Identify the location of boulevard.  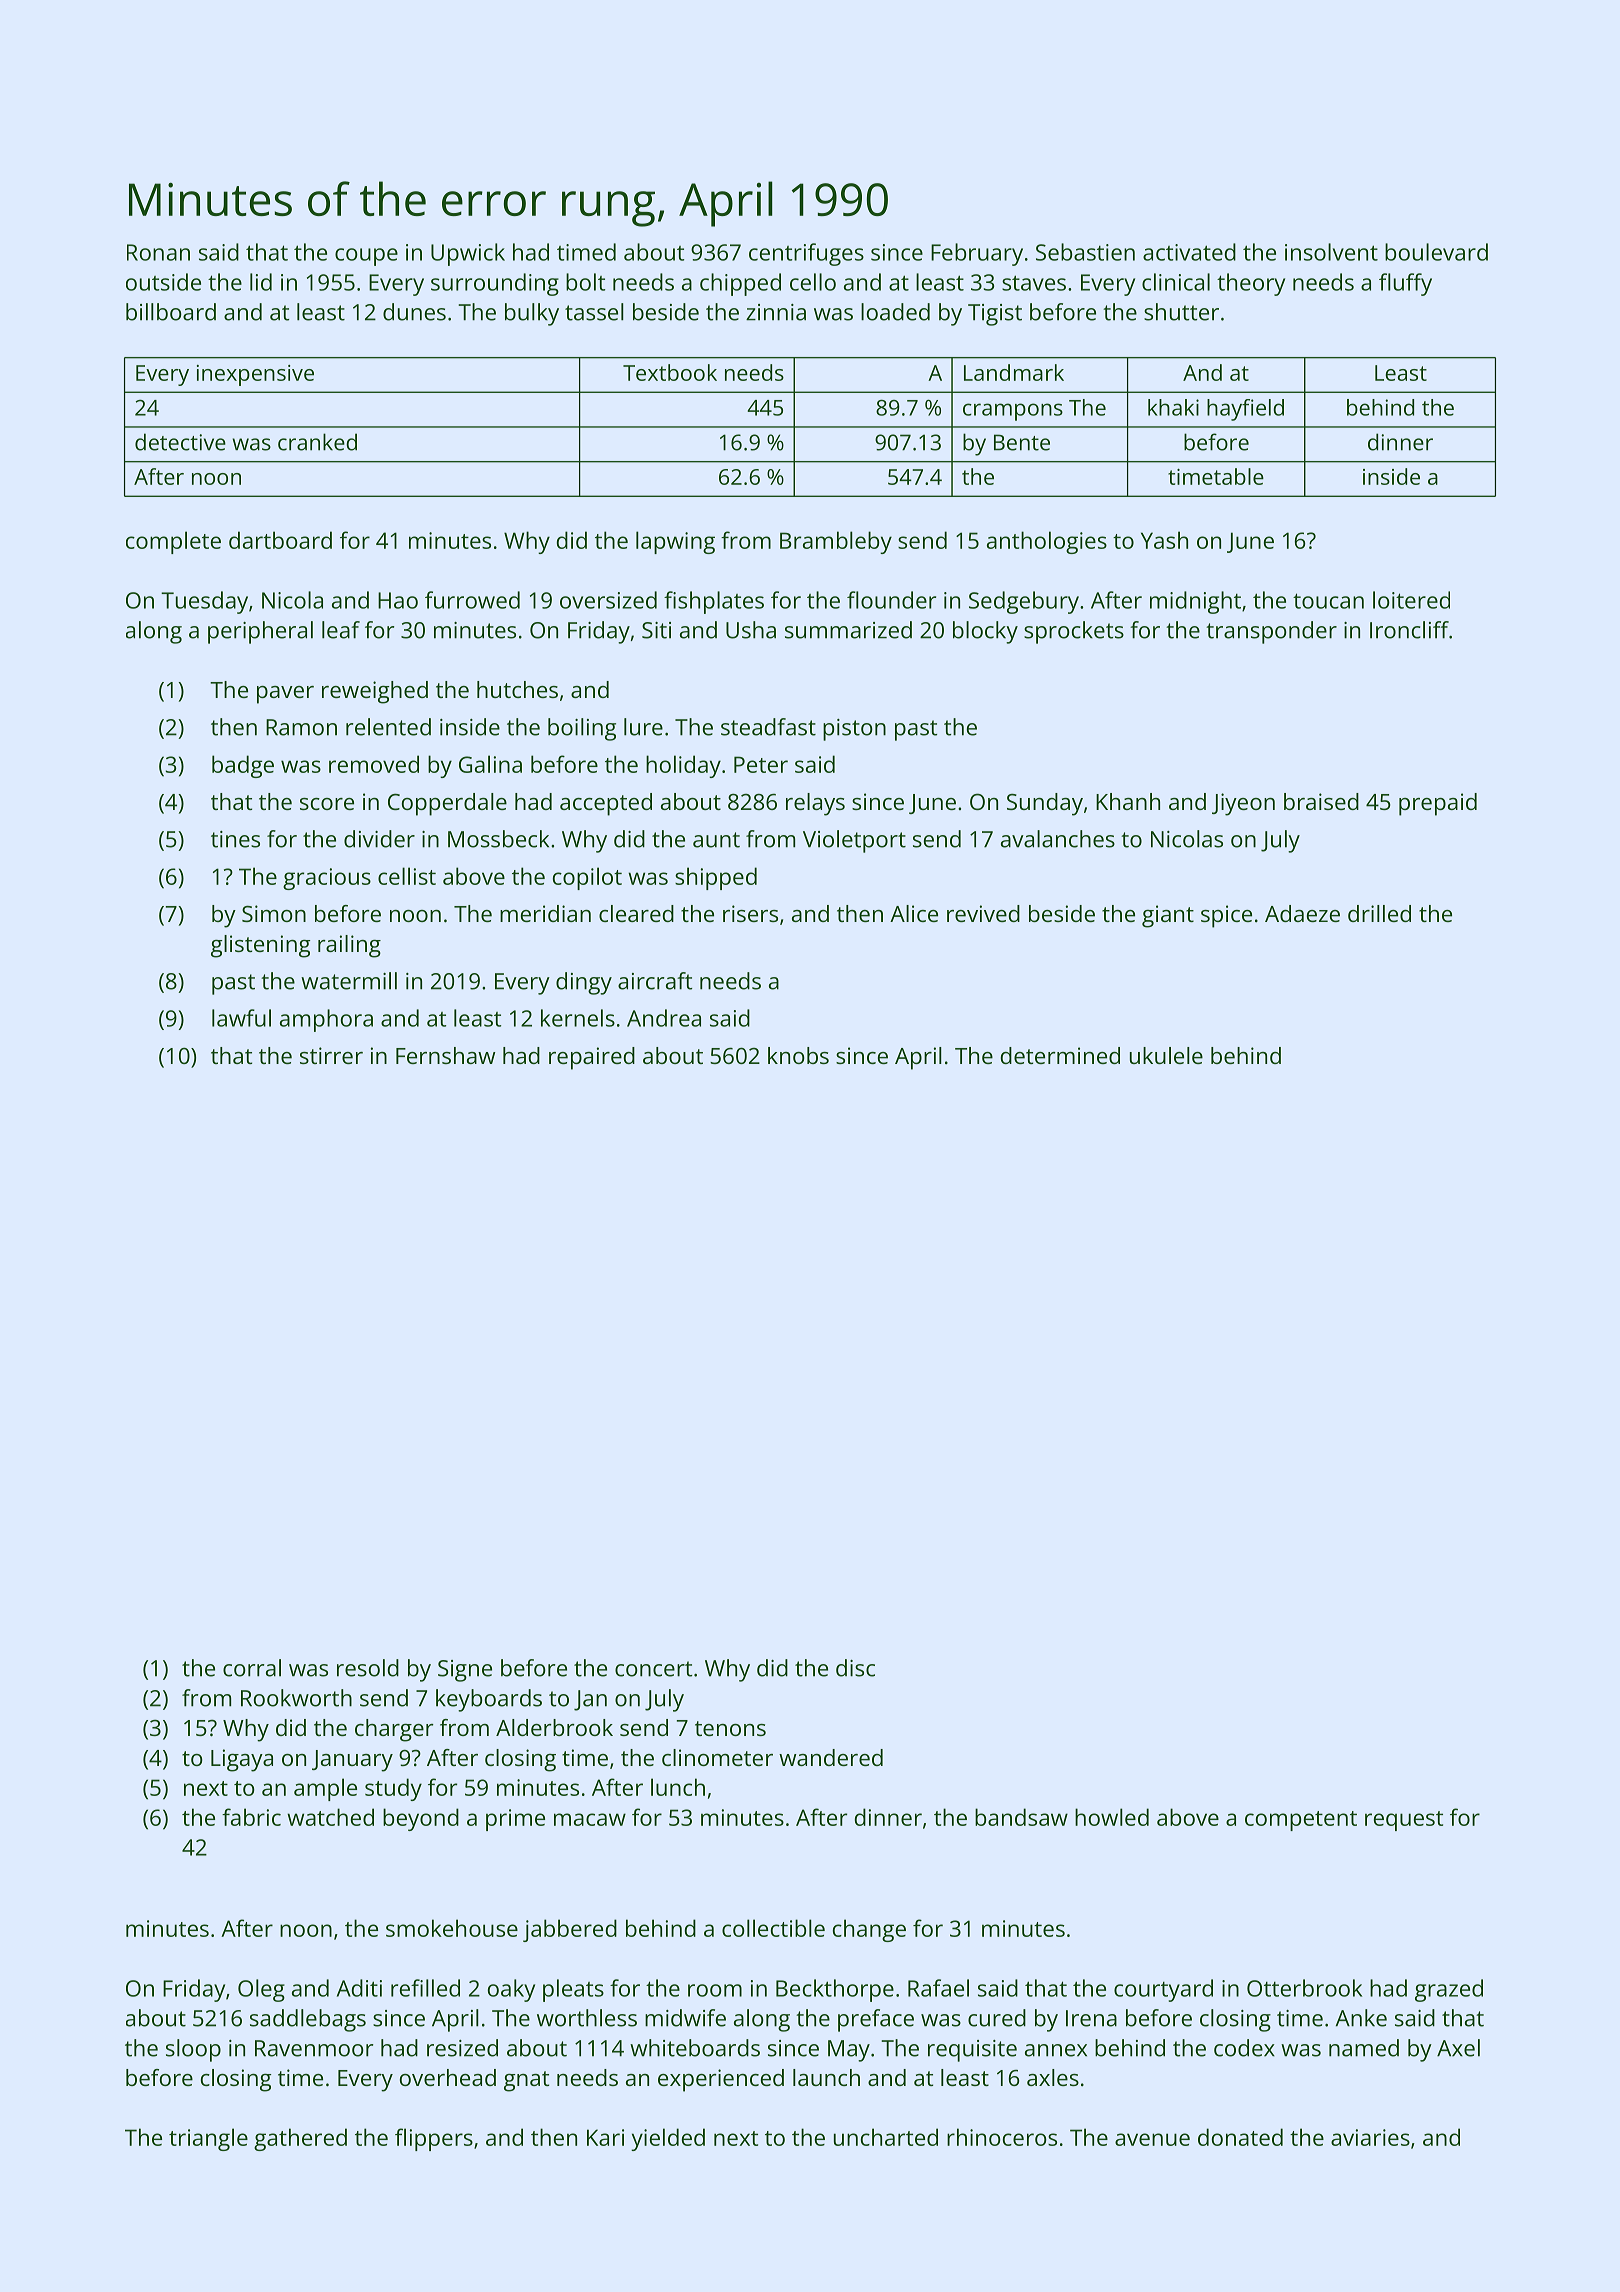
(1436, 252).
